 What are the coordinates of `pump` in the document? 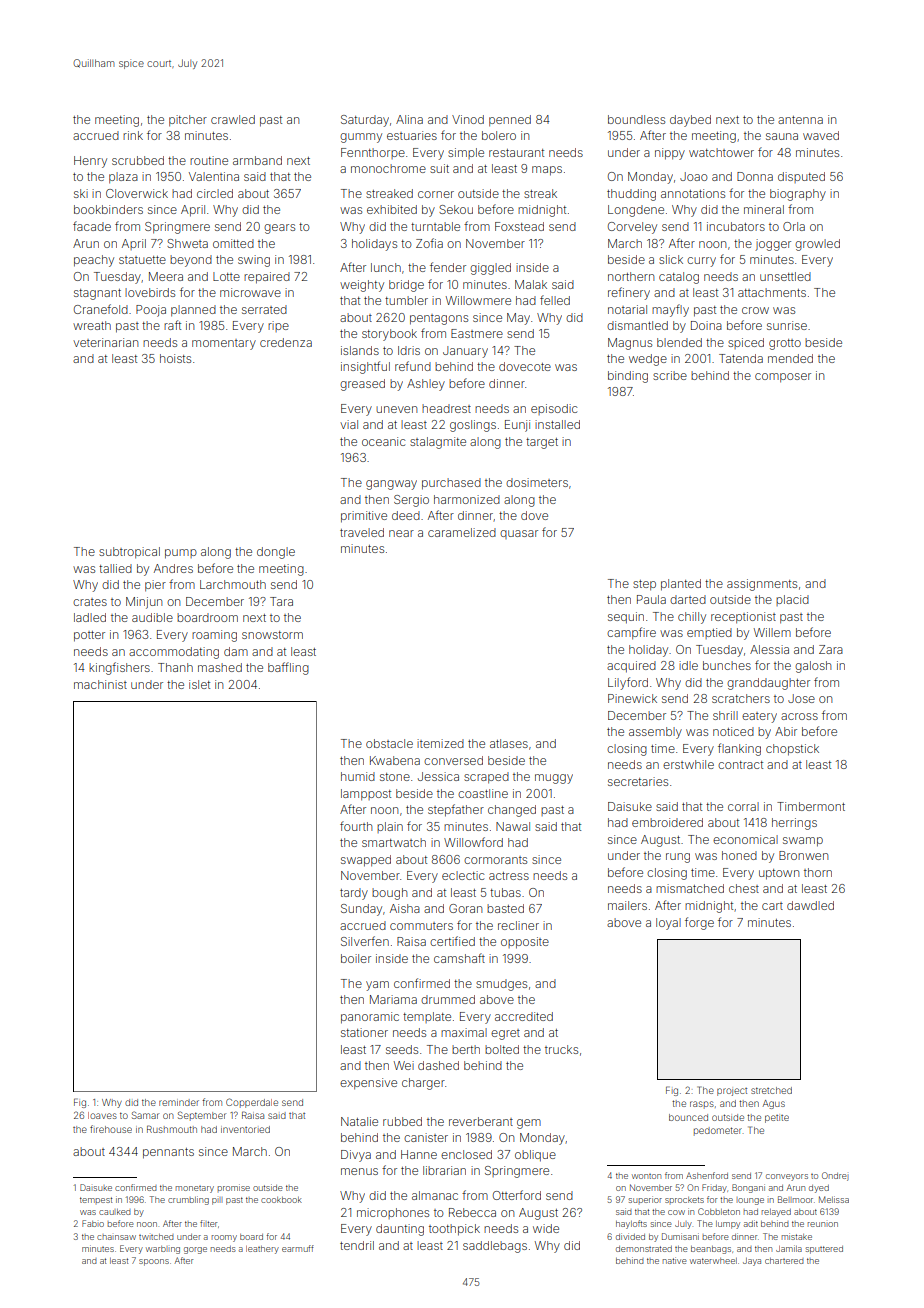 It's located at (181, 554).
